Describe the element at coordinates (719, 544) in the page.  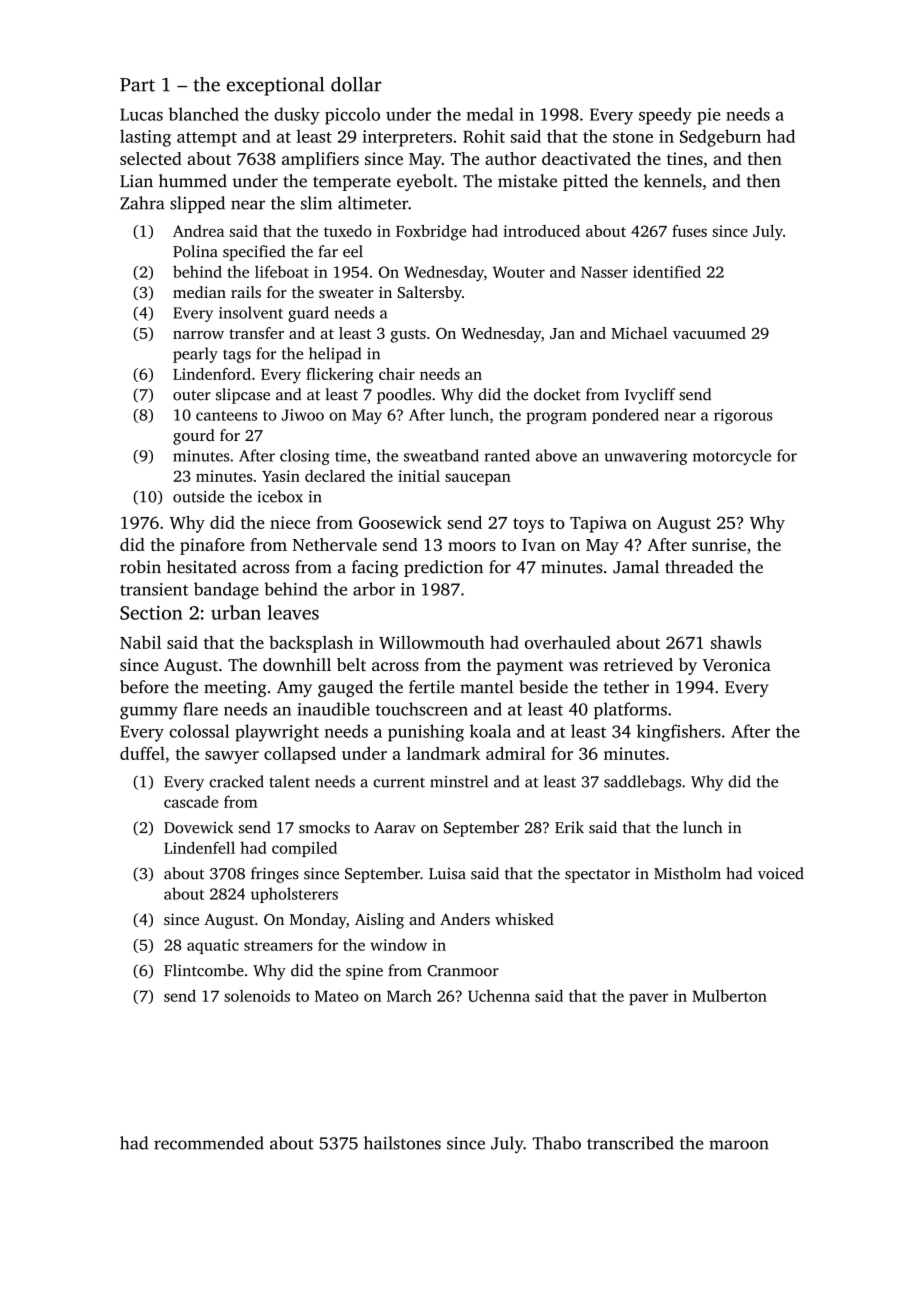
I see `sunrise` at that location.
